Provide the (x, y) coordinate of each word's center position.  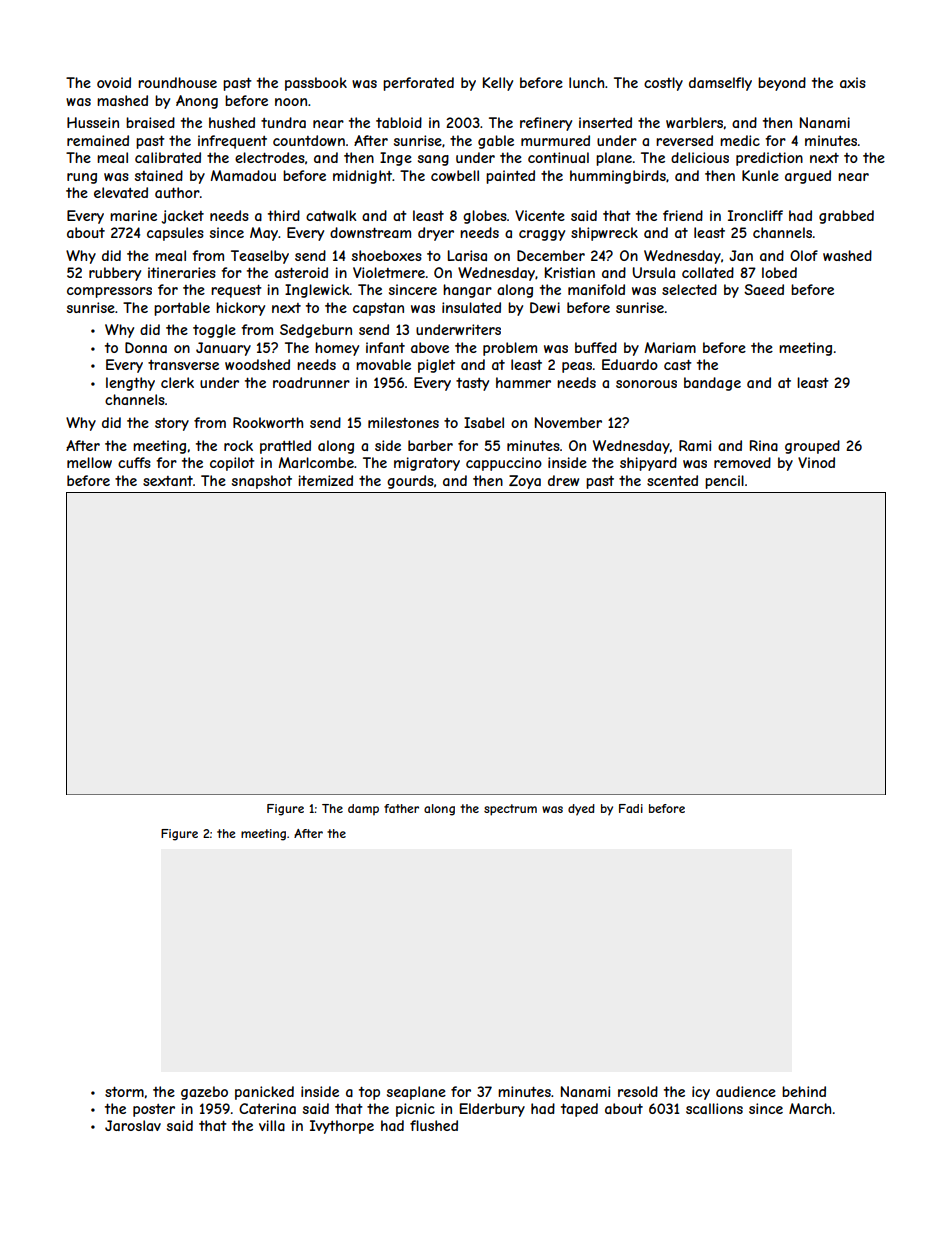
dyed (581, 810)
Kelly (498, 84)
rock (238, 445)
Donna (146, 347)
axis (853, 82)
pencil (724, 482)
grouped (812, 447)
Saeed (764, 289)
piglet (436, 366)
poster (154, 1110)
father (401, 808)
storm (124, 1091)
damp (363, 810)
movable (383, 364)
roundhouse (177, 82)
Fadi (631, 808)
